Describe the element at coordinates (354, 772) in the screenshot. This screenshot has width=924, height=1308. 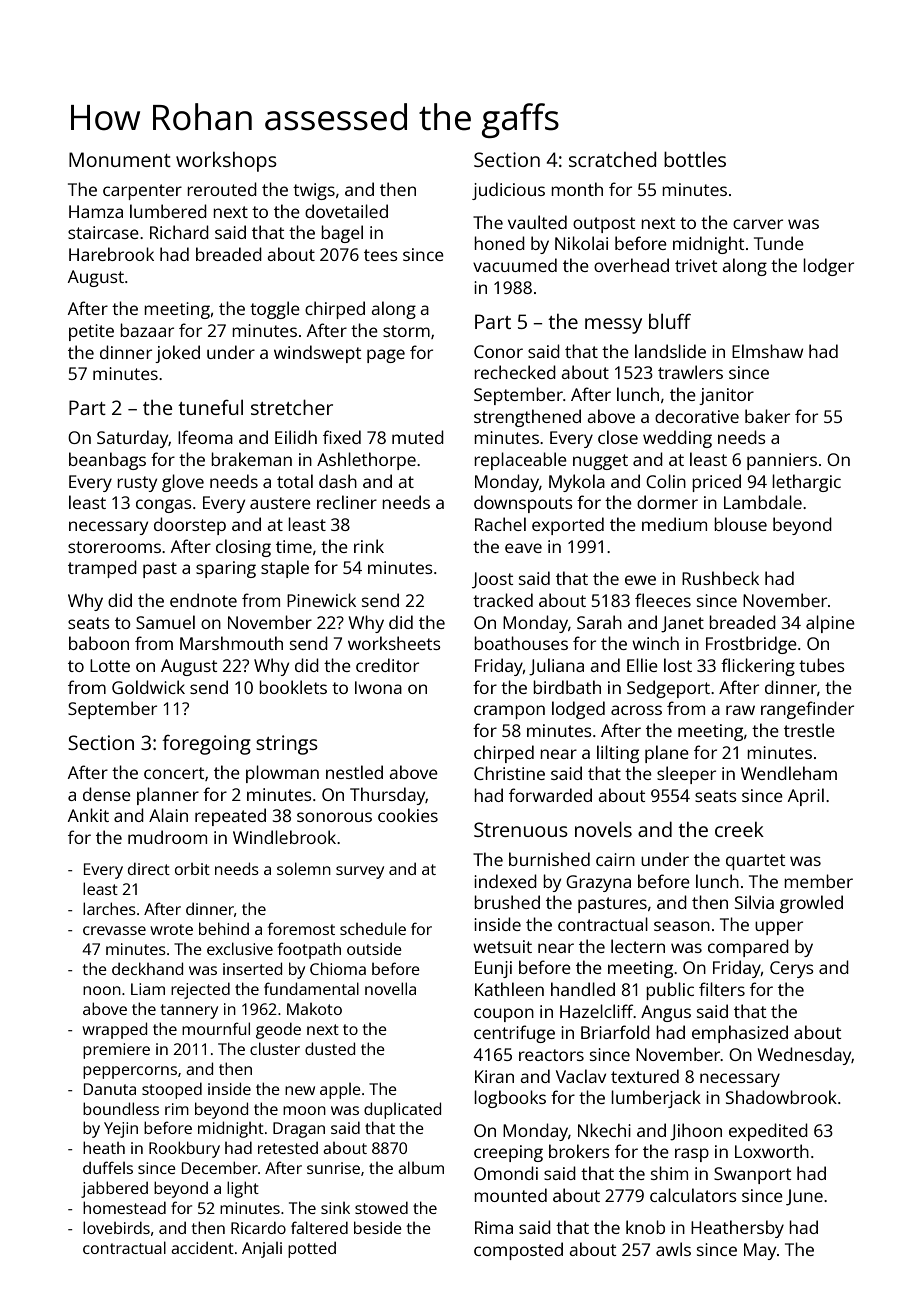
I see `nestled` at that location.
